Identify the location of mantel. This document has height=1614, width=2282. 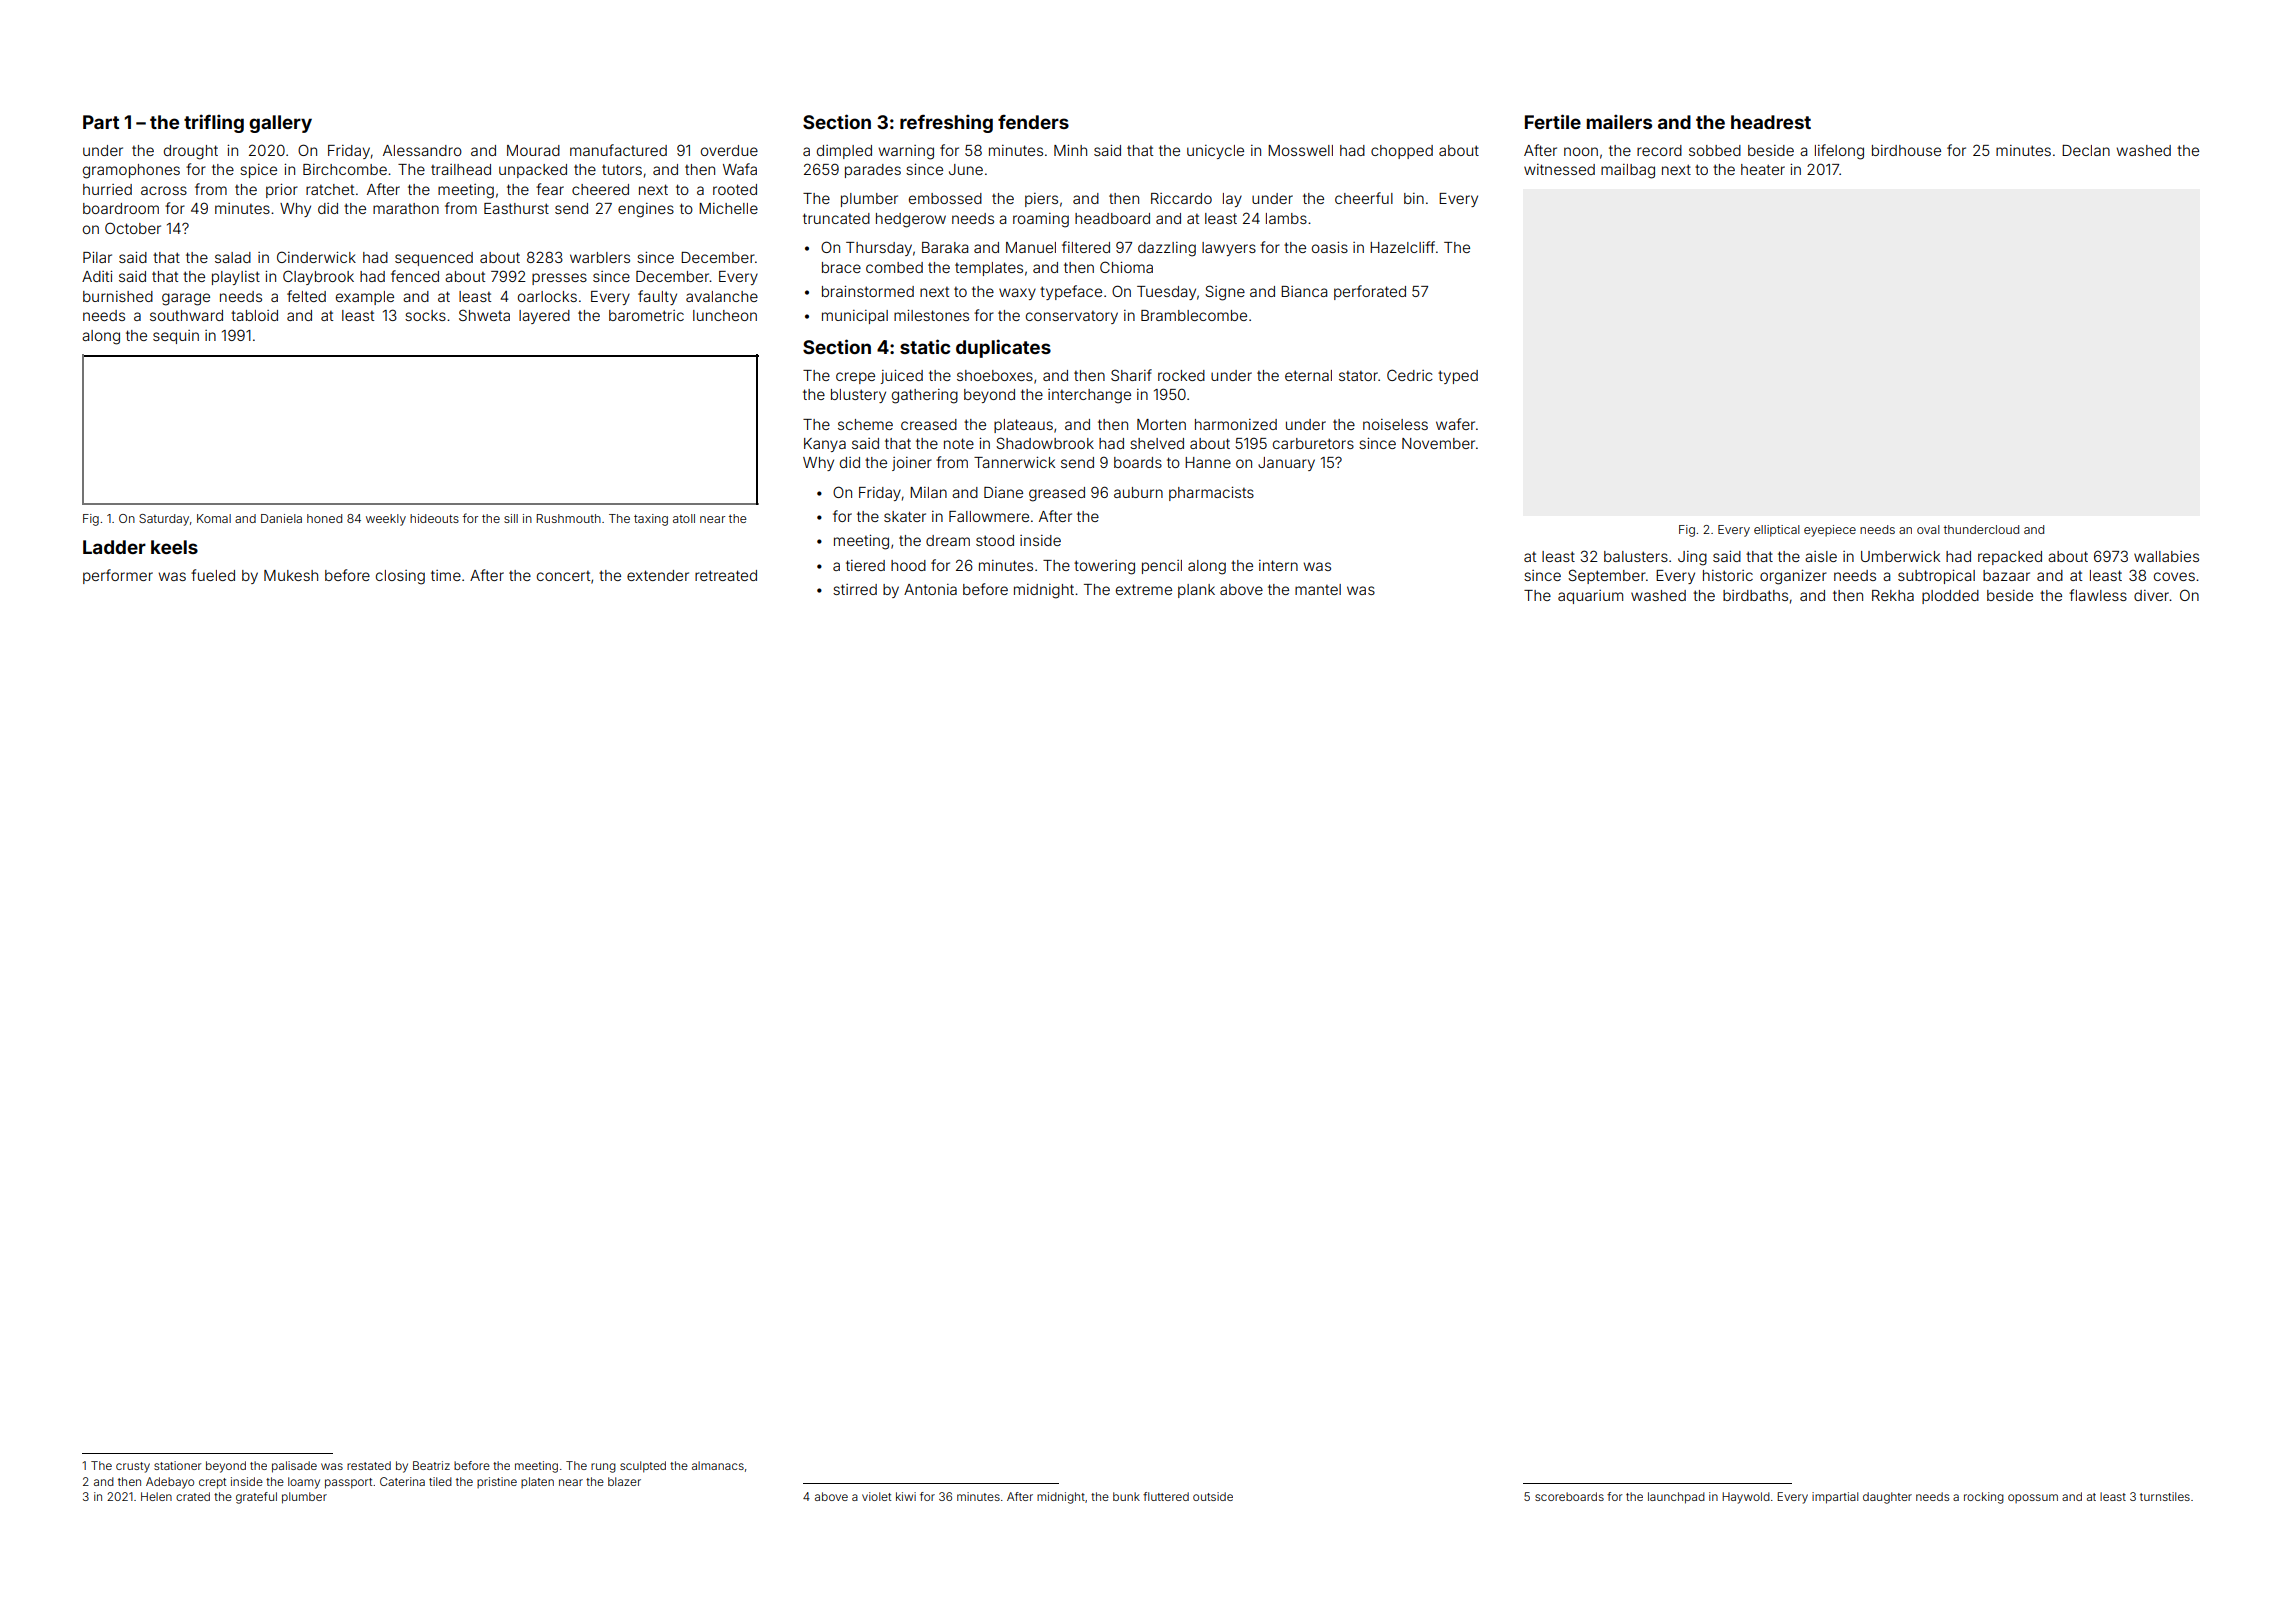
(1318, 589).
